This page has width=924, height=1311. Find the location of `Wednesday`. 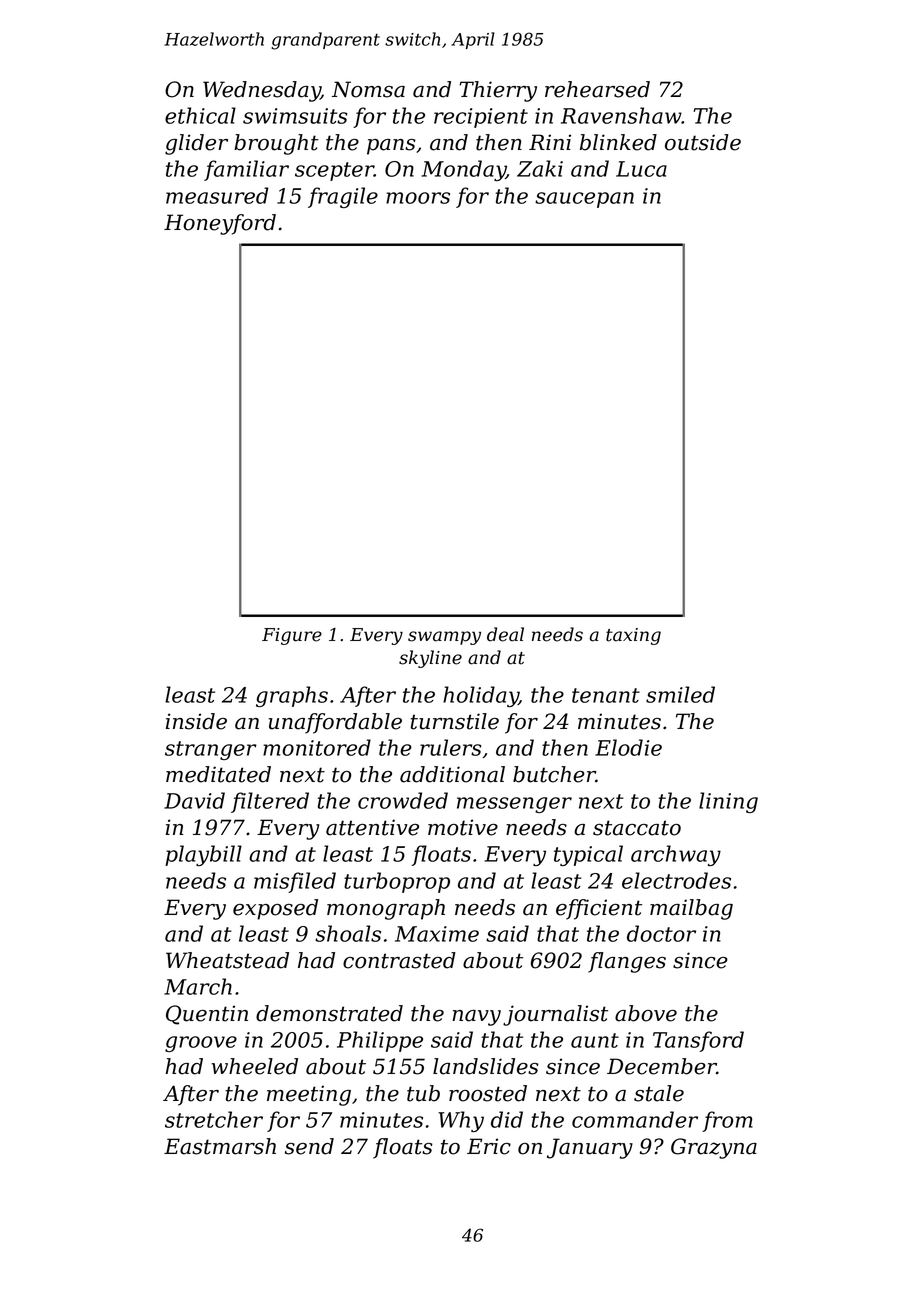

Wednesday is located at coordinates (262, 91).
